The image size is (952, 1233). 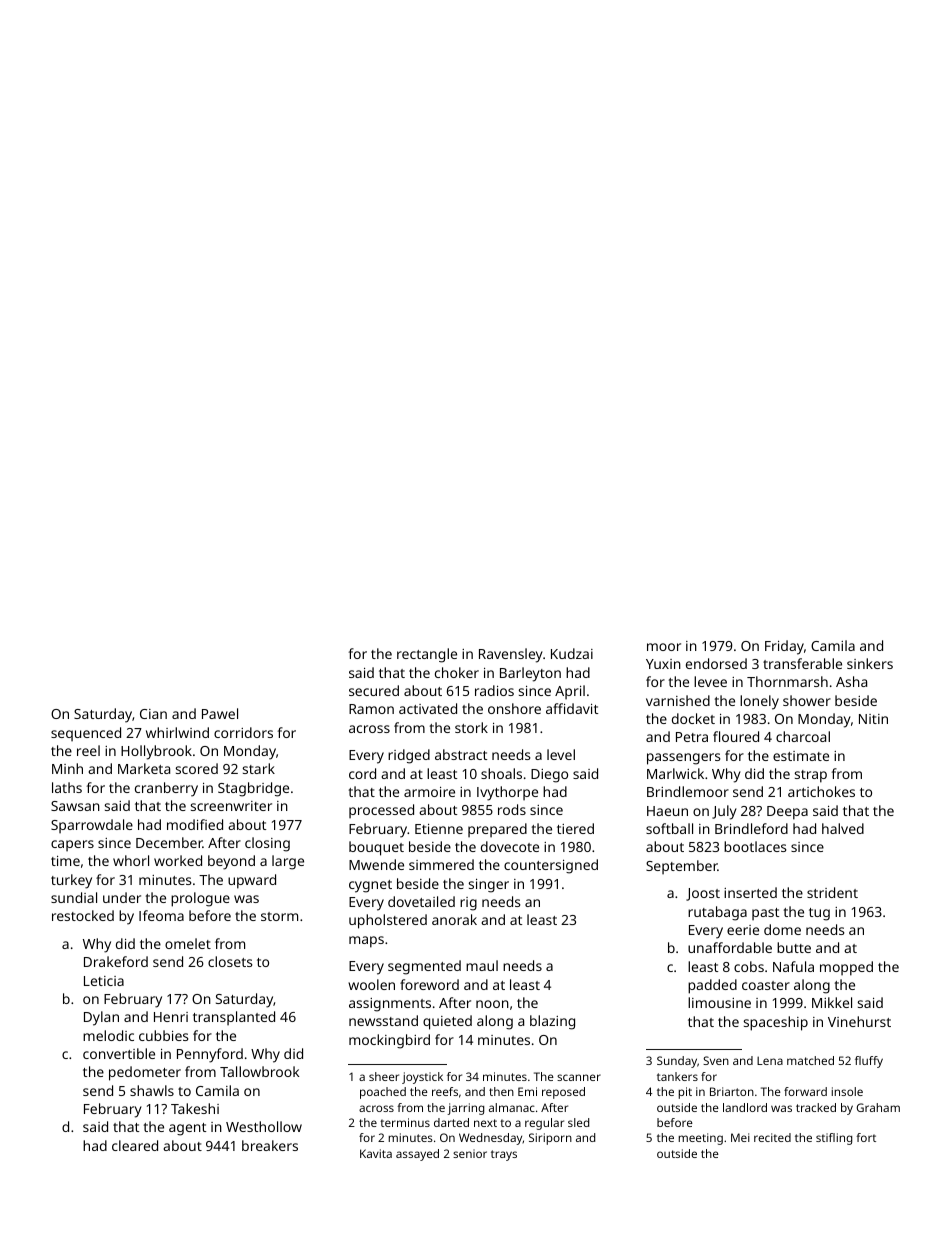 I want to click on Pennyford, so click(x=210, y=1055).
